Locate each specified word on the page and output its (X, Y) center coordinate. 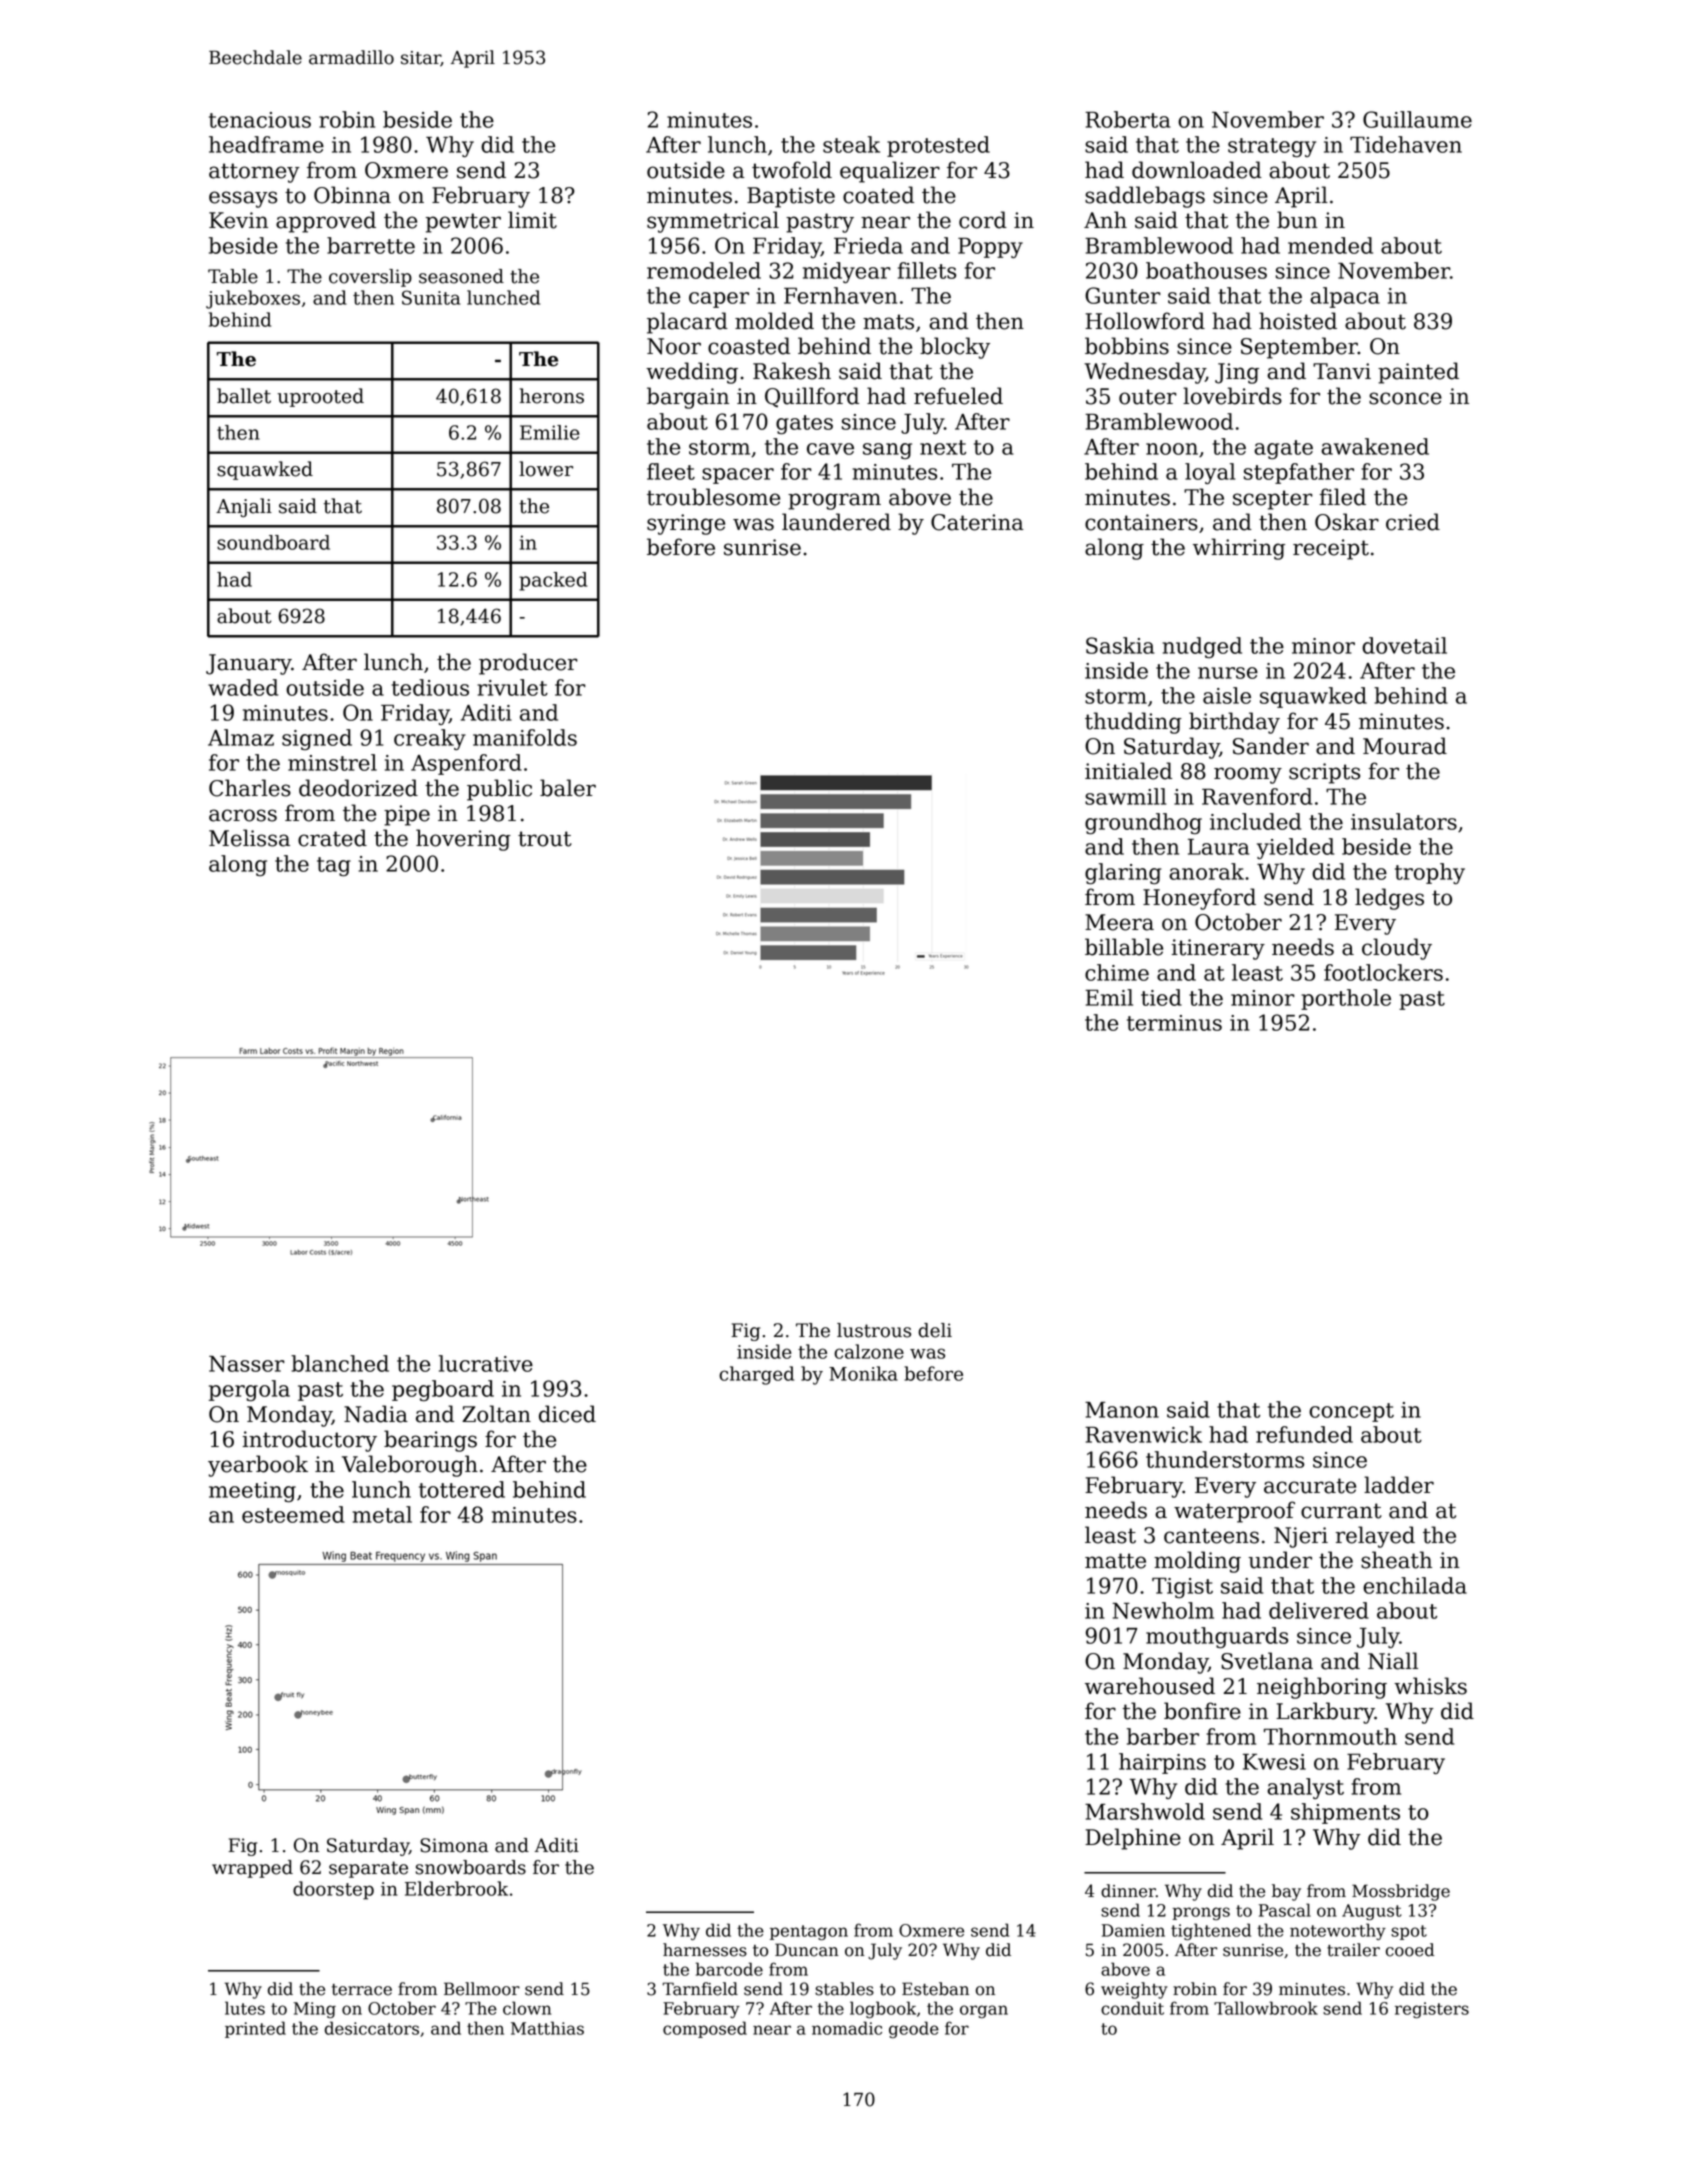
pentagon (809, 1932)
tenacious (260, 120)
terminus (1174, 1023)
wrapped (252, 1869)
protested (938, 146)
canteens (1211, 1536)
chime (1117, 972)
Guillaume (1417, 119)
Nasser (247, 1364)
